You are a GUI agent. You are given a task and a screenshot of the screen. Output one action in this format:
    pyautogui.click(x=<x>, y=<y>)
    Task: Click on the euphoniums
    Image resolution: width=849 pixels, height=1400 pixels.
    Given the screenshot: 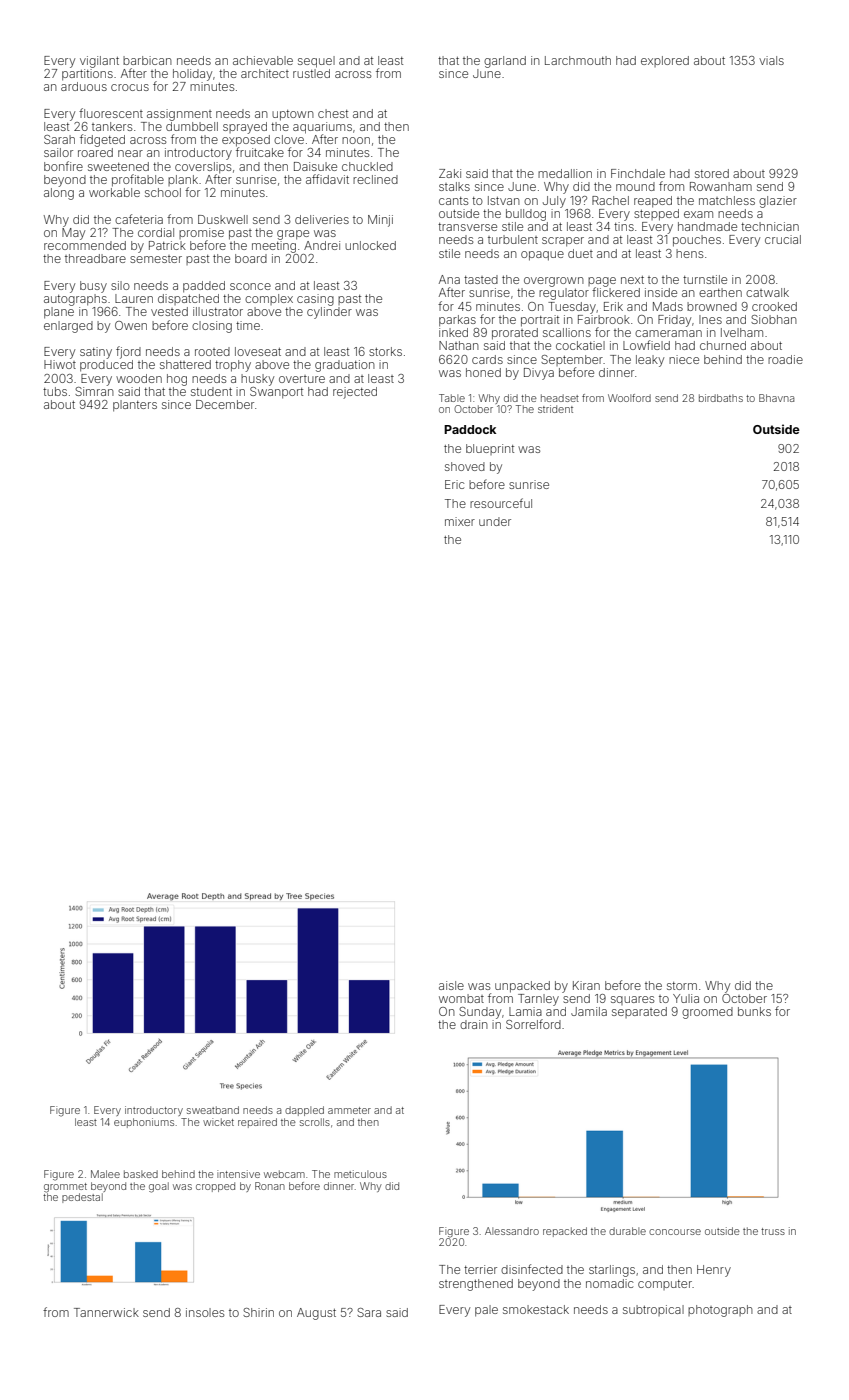 What is the action you would take?
    pyautogui.click(x=144, y=1123)
